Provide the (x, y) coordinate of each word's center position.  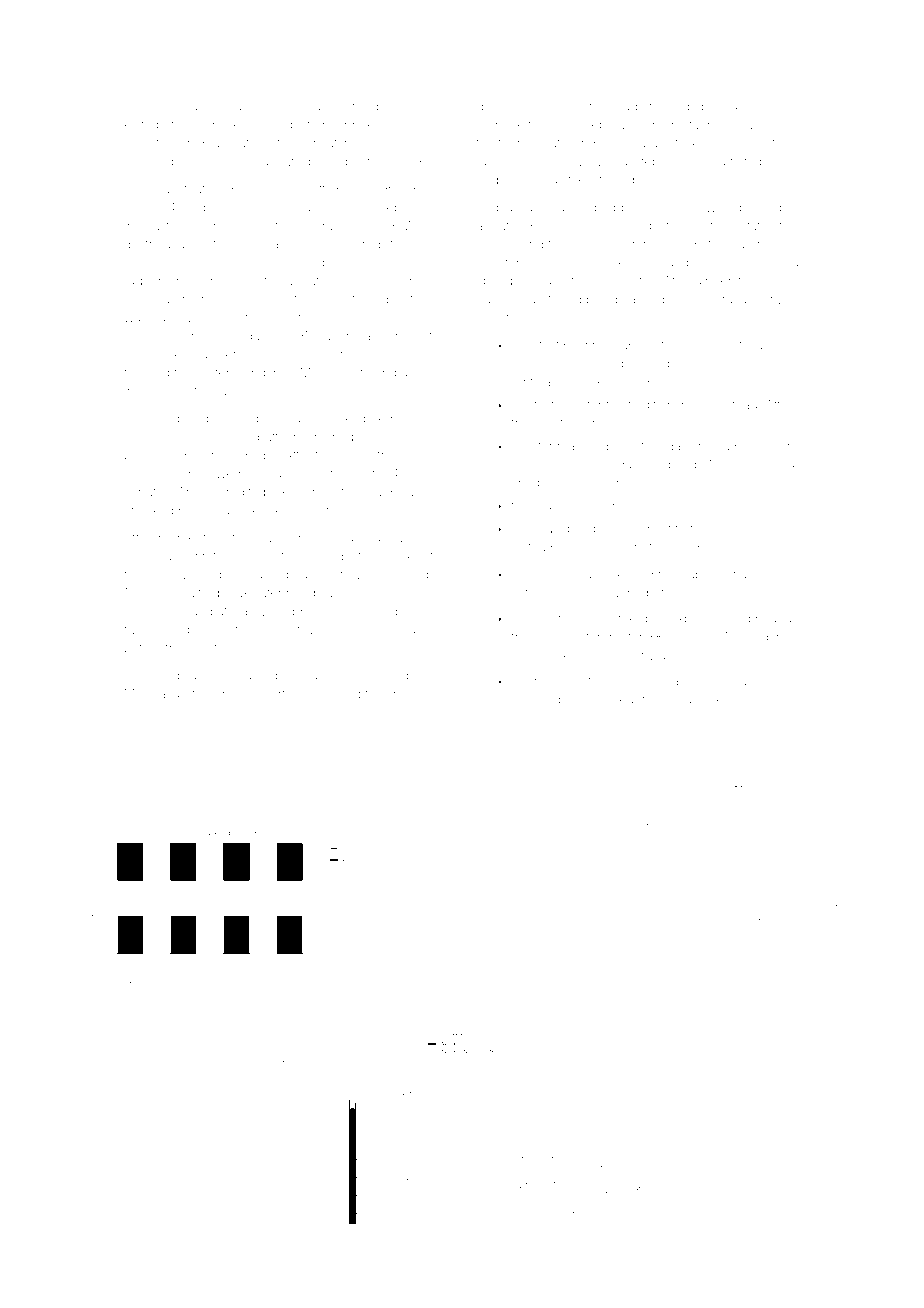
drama (223, 108)
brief (524, 404)
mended (536, 699)
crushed (665, 106)
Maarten (725, 464)
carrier (322, 677)
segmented (179, 393)
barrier (325, 107)
